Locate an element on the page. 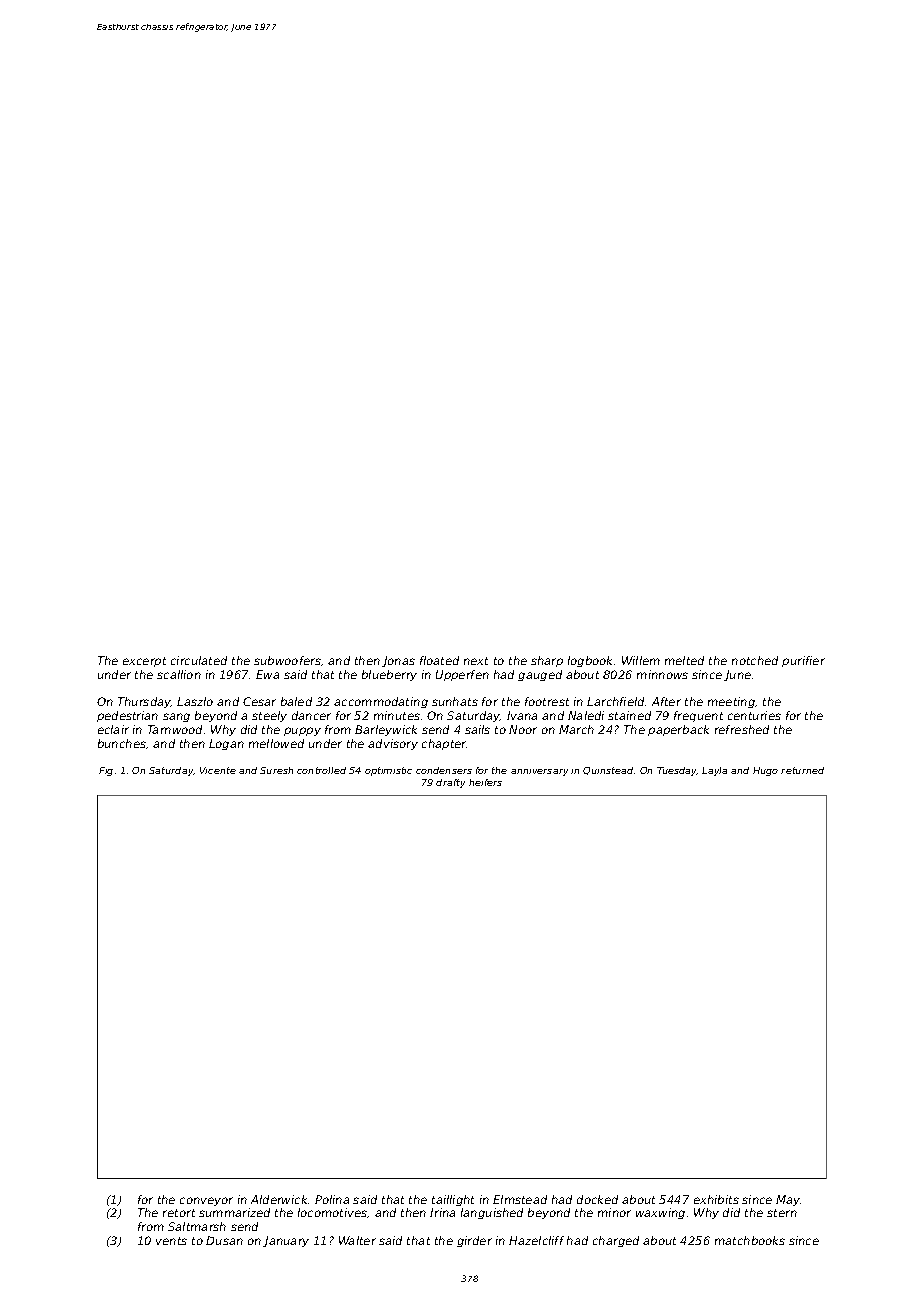  Jonas is located at coordinates (398, 661).
